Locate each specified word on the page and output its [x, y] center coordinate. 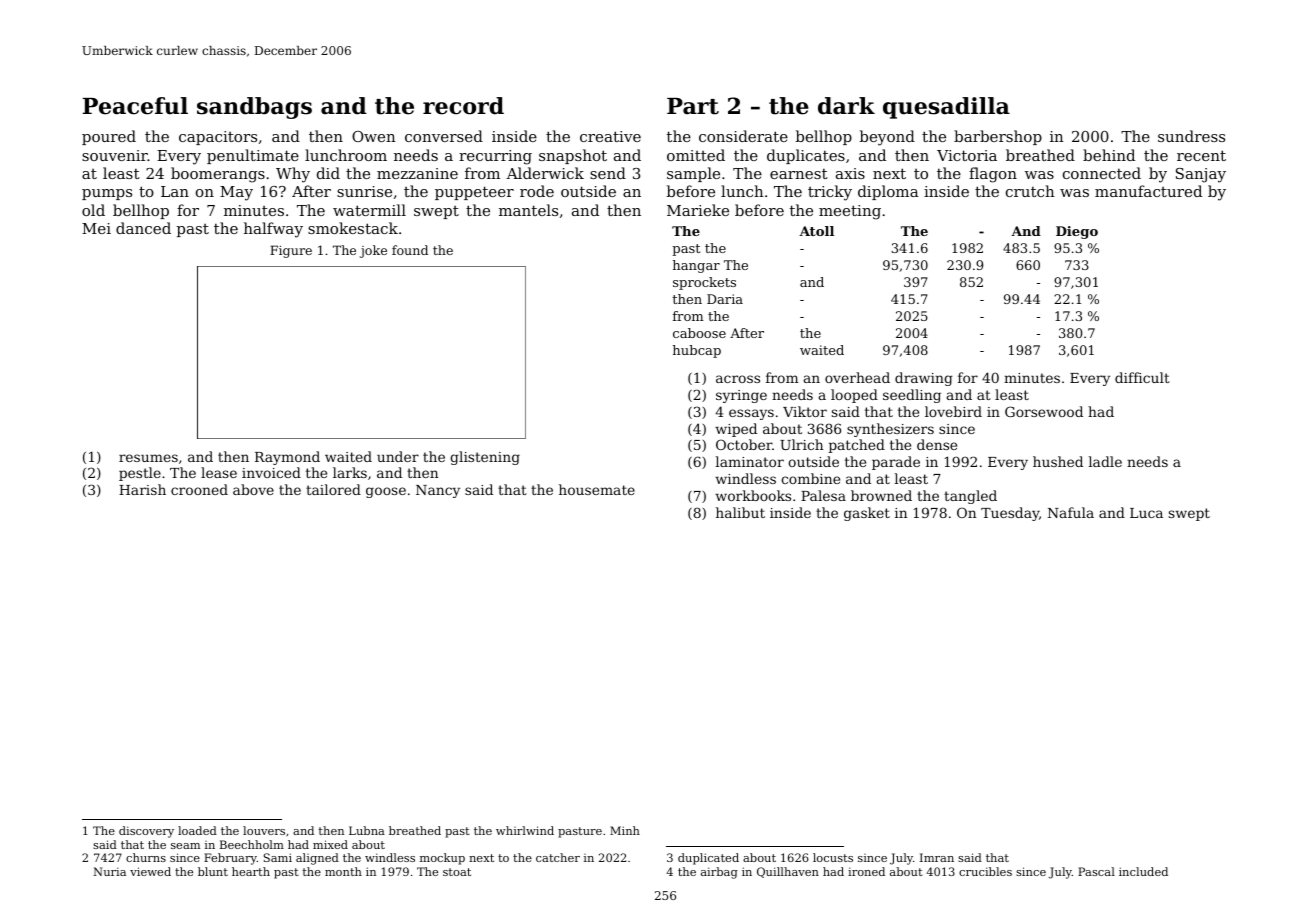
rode [537, 191]
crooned [199, 489]
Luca [1146, 513]
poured [109, 137]
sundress [1191, 136]
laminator [750, 461]
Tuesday [1010, 514]
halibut [740, 512]
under [398, 456]
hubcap [697, 351]
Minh [625, 830]
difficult [1142, 377]
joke [373, 251]
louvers [264, 830]
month [343, 871]
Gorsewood [1044, 411]
